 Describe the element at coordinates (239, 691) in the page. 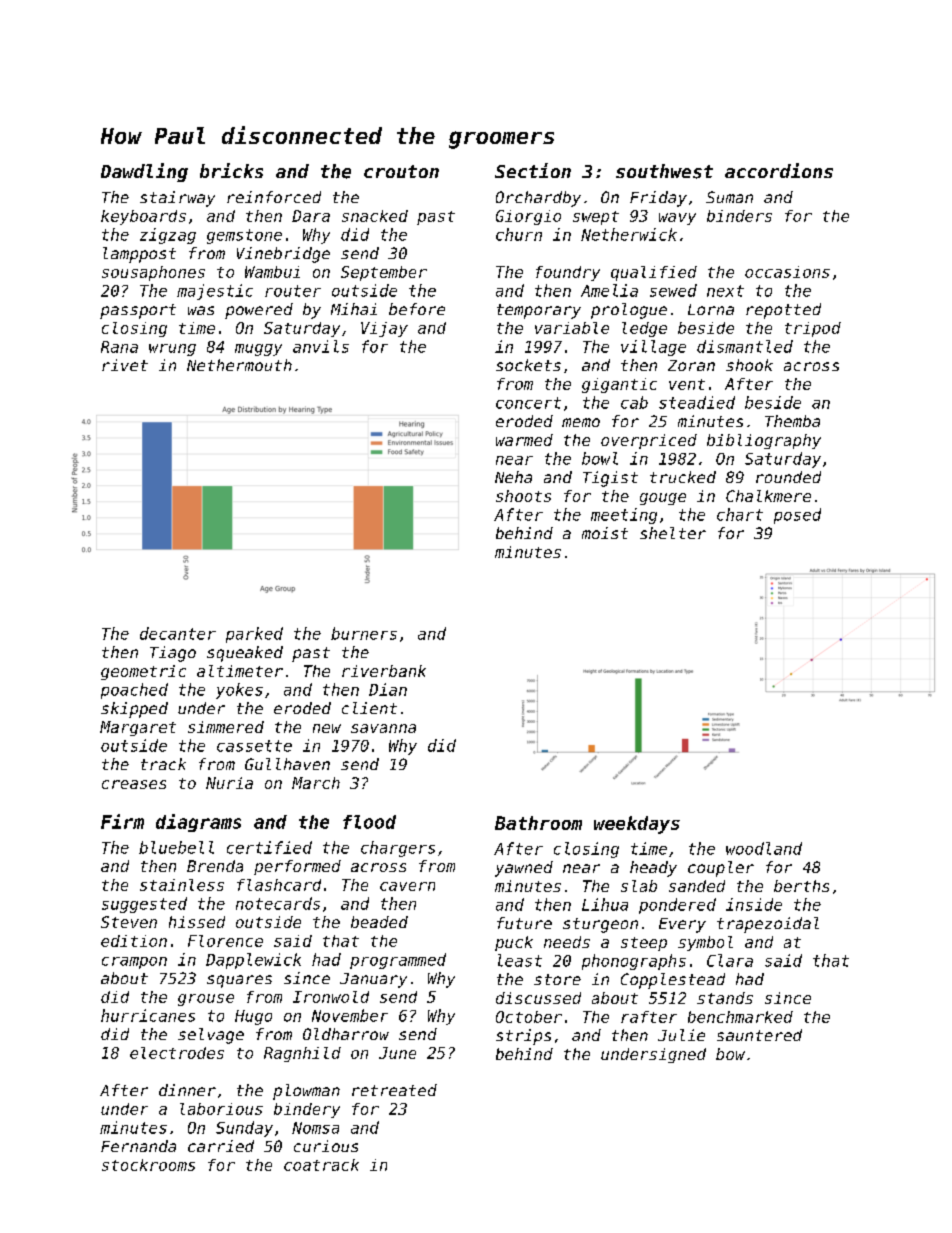

I see `yokes` at that location.
